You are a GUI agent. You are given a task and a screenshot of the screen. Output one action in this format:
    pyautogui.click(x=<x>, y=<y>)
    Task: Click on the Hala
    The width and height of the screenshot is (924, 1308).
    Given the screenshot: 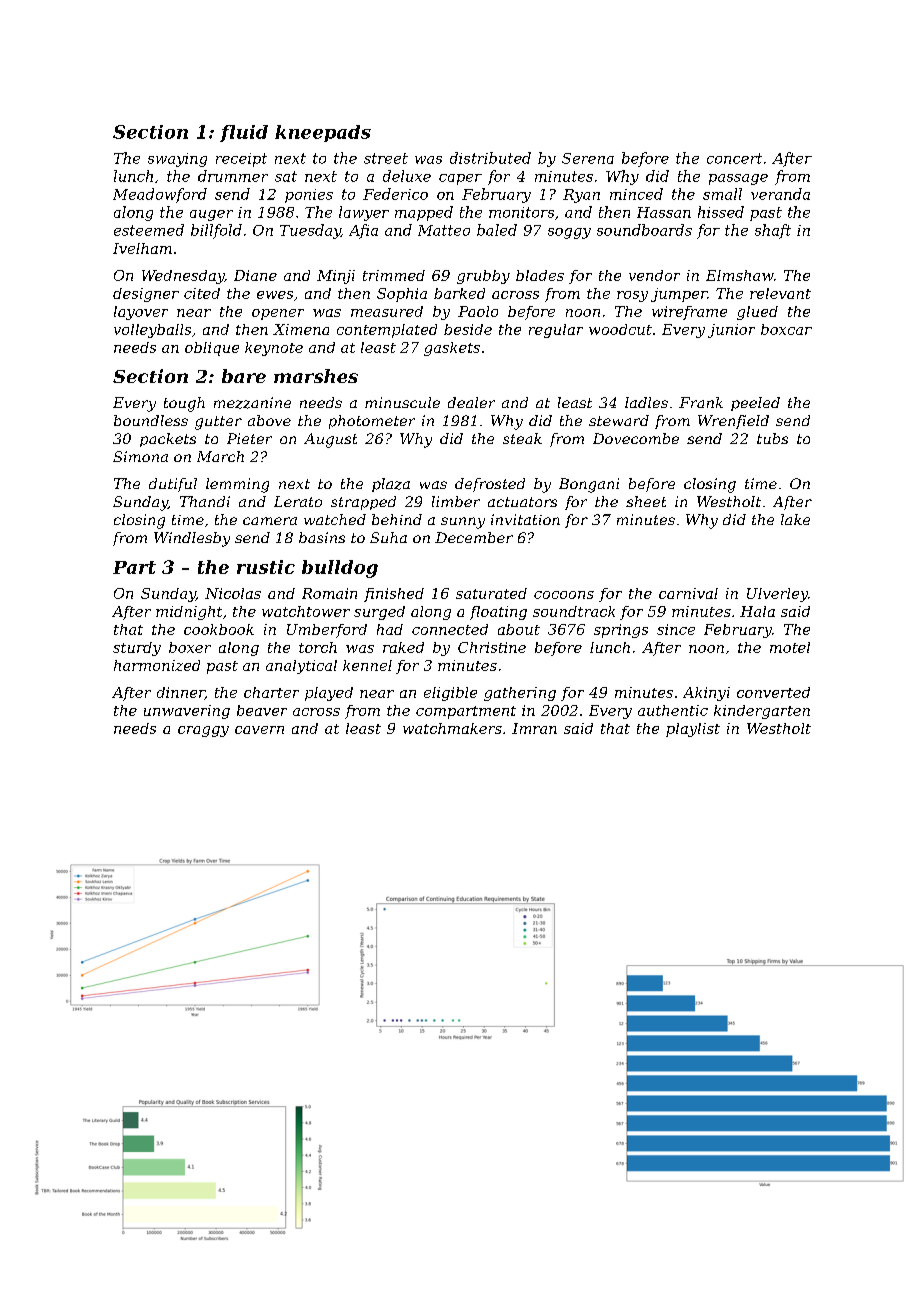 What is the action you would take?
    pyautogui.click(x=757, y=611)
